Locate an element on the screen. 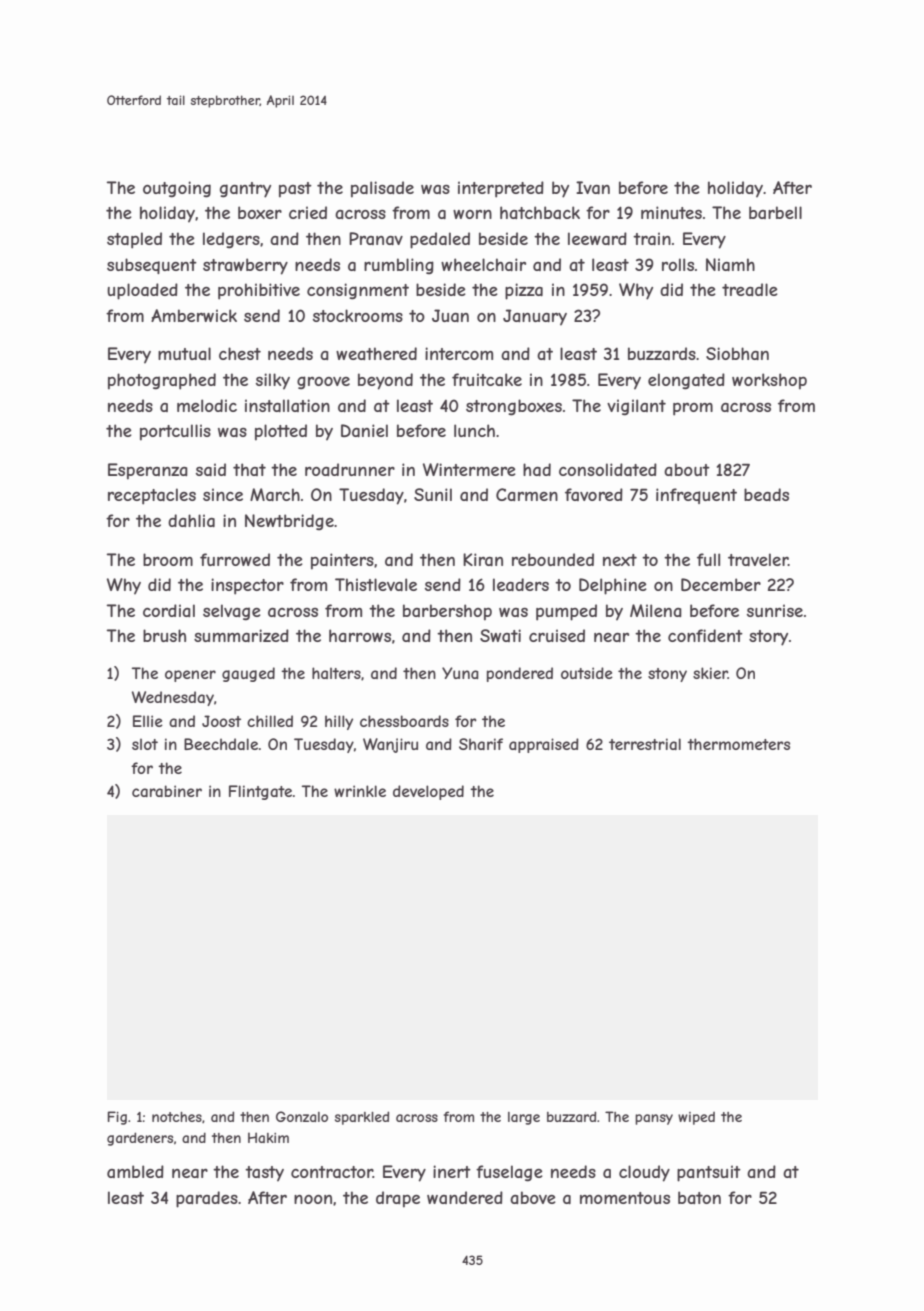 The height and width of the screenshot is (1311, 924). notches is located at coordinates (177, 1117).
